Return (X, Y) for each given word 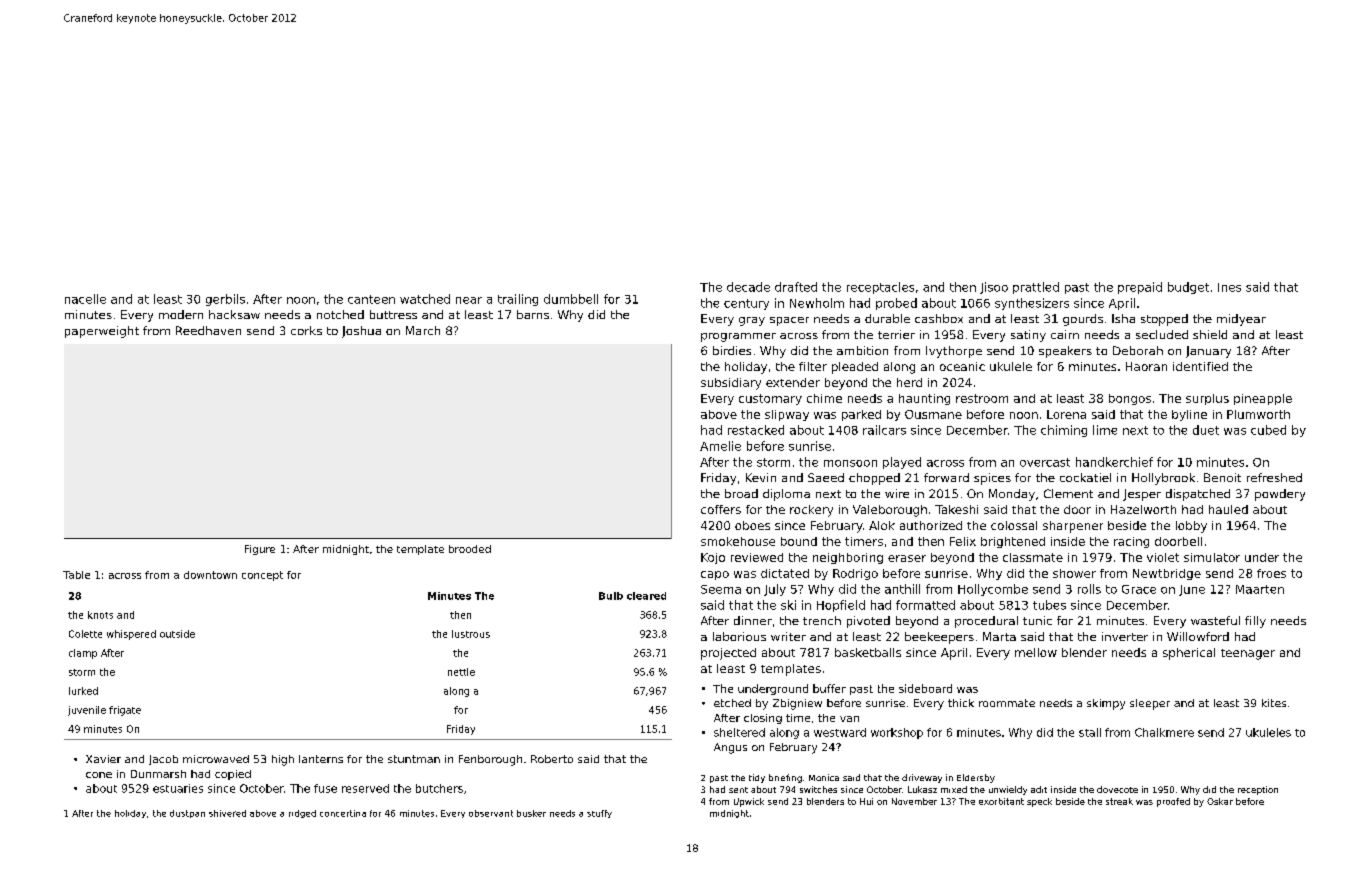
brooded (470, 549)
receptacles (880, 288)
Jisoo (994, 288)
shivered (227, 813)
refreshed (1274, 477)
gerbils (225, 300)
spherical (1189, 654)
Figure (260, 550)
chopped (874, 479)
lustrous (471, 634)
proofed (1173, 802)
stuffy (599, 814)
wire (897, 493)
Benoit (1222, 477)
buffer (829, 688)
